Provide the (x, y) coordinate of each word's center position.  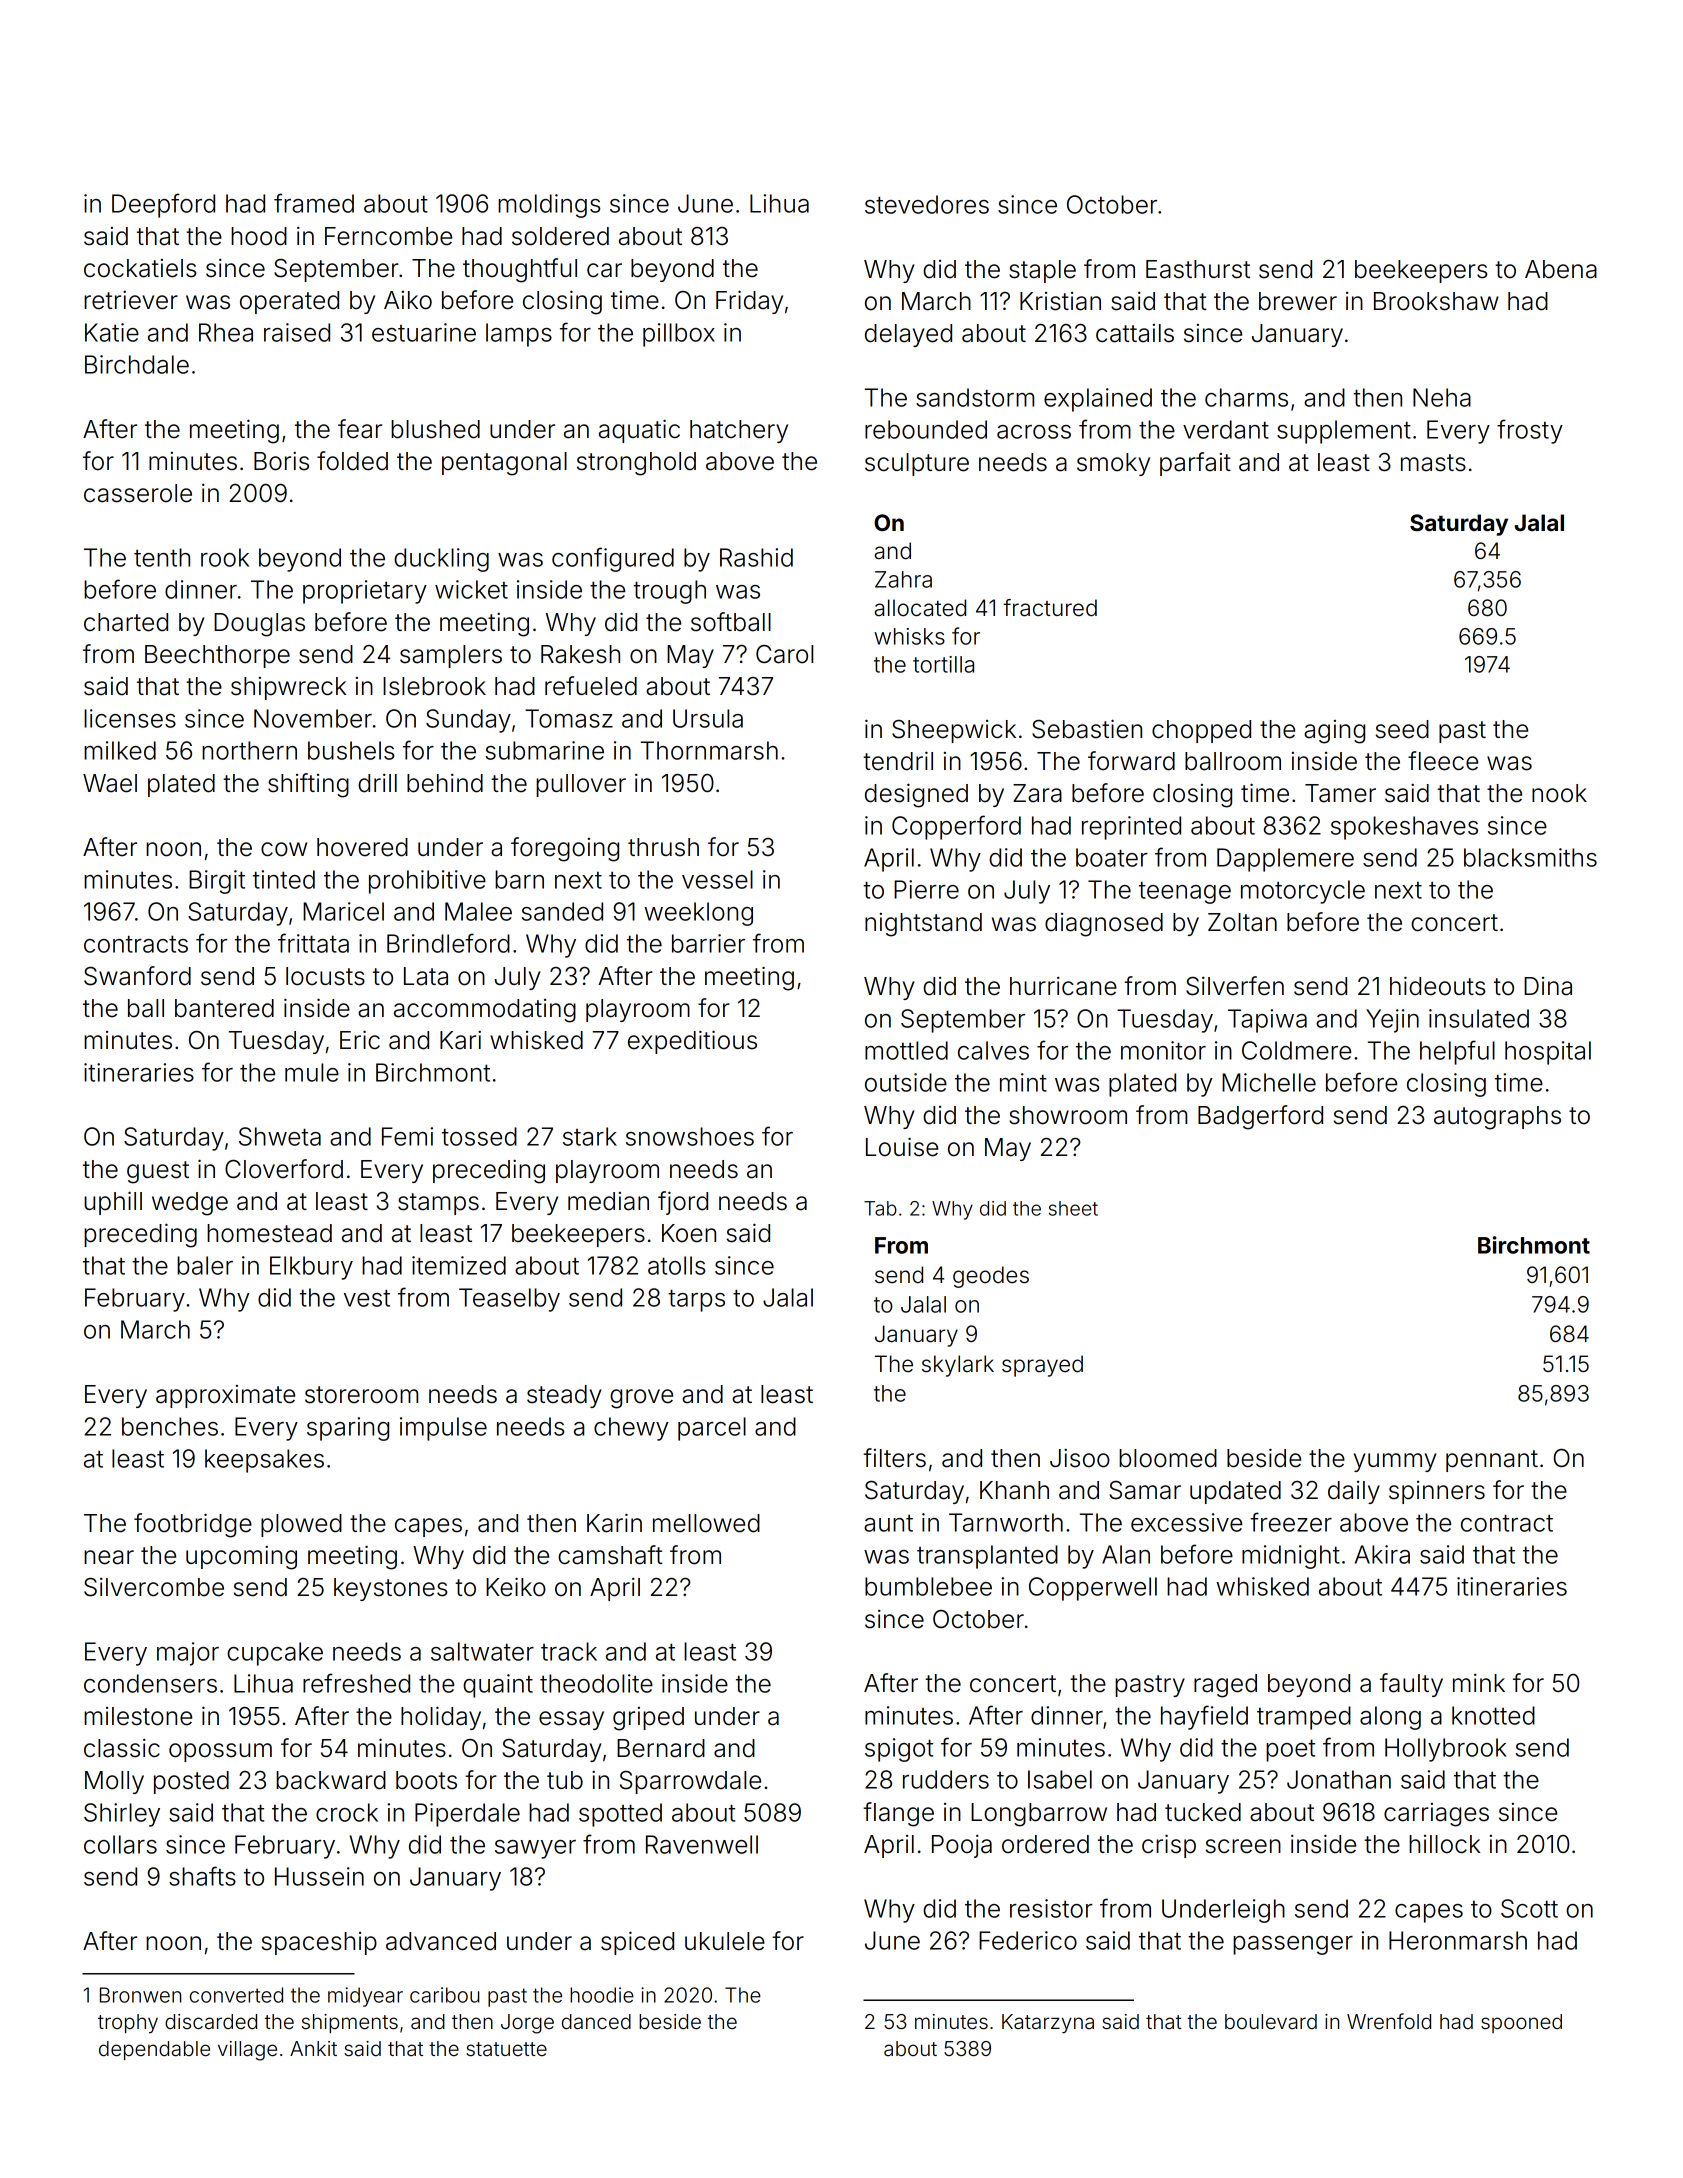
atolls (676, 1265)
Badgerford (1260, 1117)
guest (158, 1172)
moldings (549, 206)
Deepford (163, 205)
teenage (1185, 893)
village (247, 2051)
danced (596, 2022)
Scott (1529, 1908)
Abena (1561, 269)
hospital (1548, 1053)
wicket (471, 589)
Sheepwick (954, 731)
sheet (1073, 1208)
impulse (443, 1429)
